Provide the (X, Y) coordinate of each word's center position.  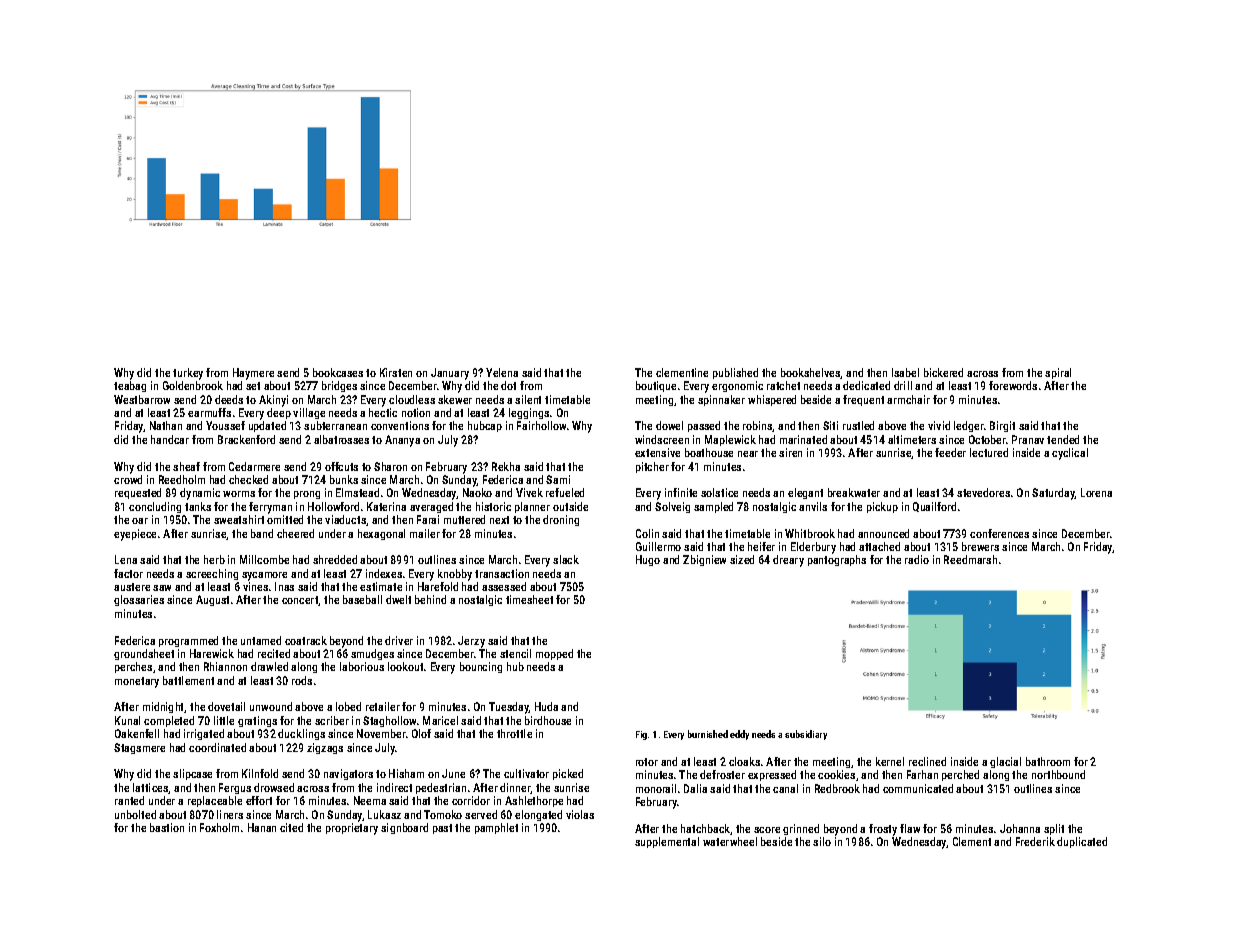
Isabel (905, 372)
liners (230, 814)
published (735, 373)
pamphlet (496, 828)
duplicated (1082, 842)
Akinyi (273, 401)
